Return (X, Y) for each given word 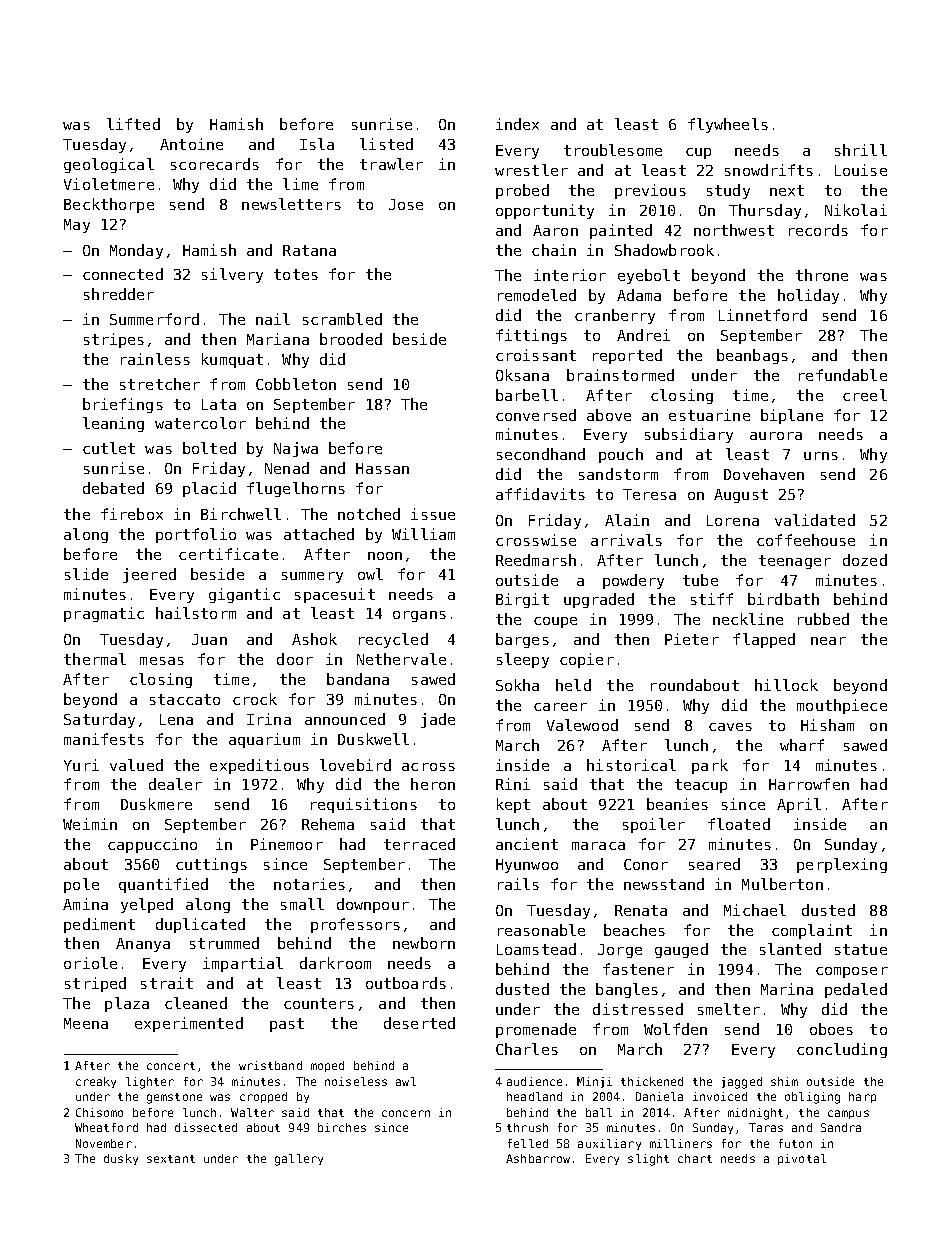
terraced (419, 844)
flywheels (728, 125)
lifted (133, 124)
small (302, 904)
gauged (681, 950)
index (517, 124)
